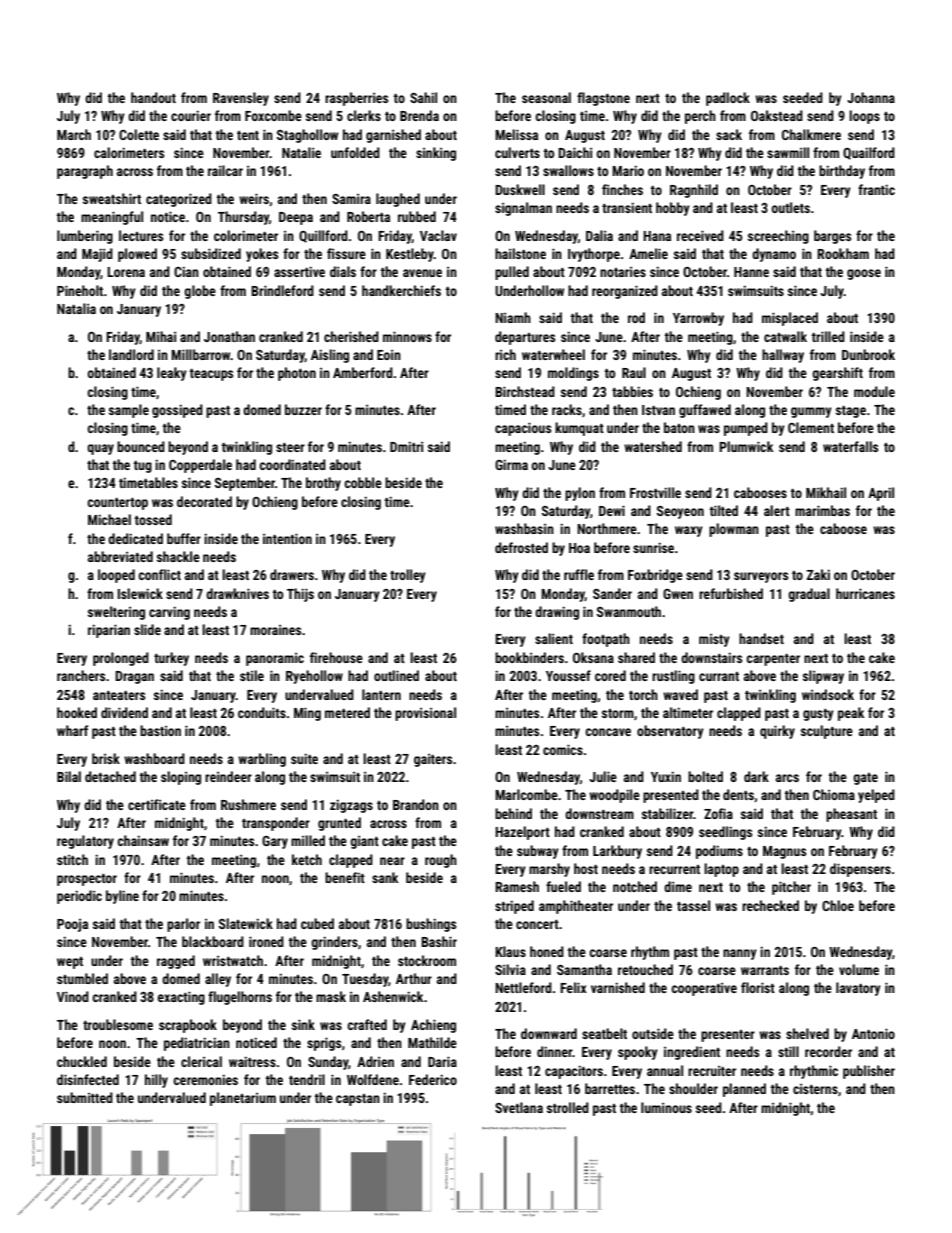  I want to click on Chioma, so click(834, 794).
